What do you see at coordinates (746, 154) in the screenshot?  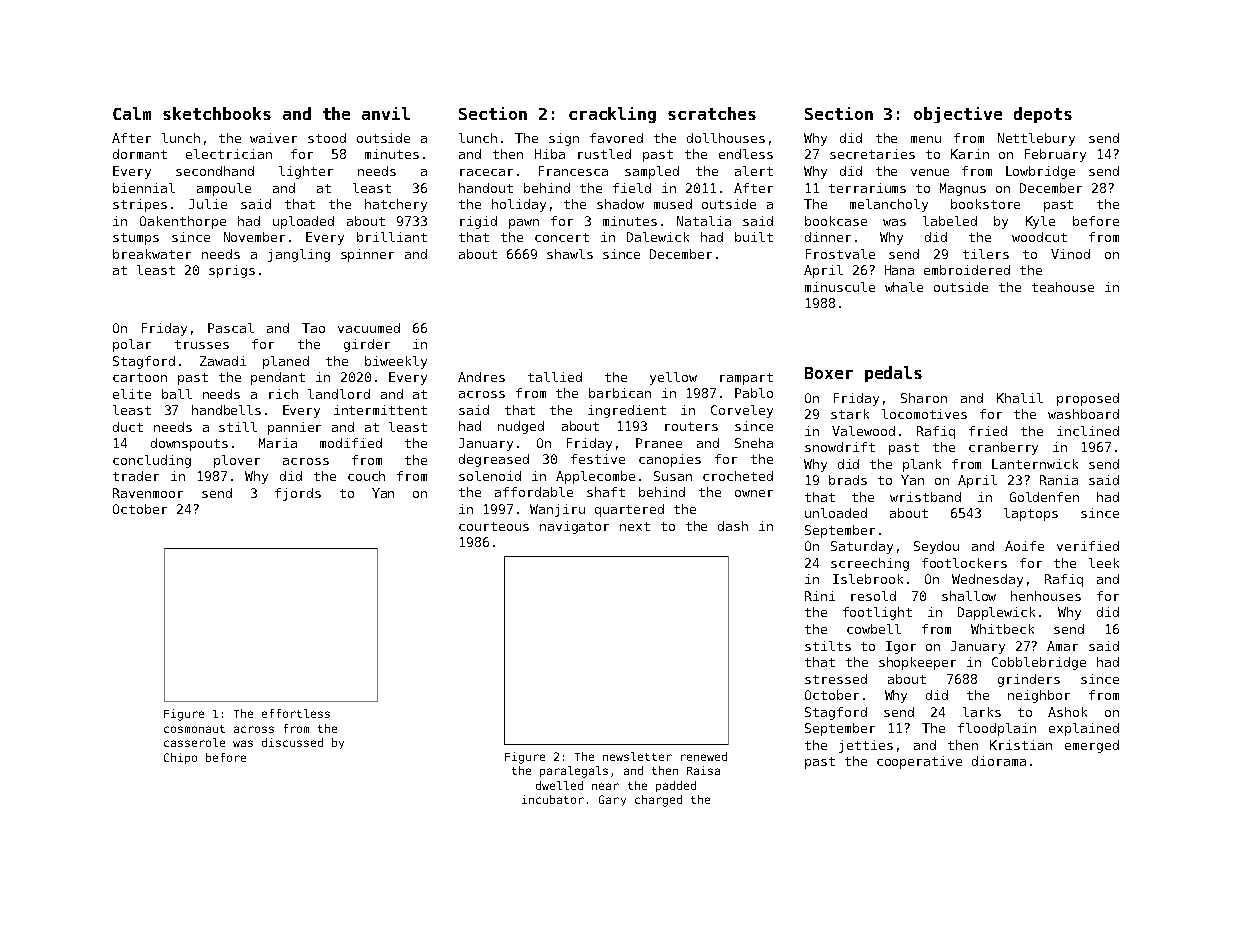 I see `endless` at bounding box center [746, 154].
